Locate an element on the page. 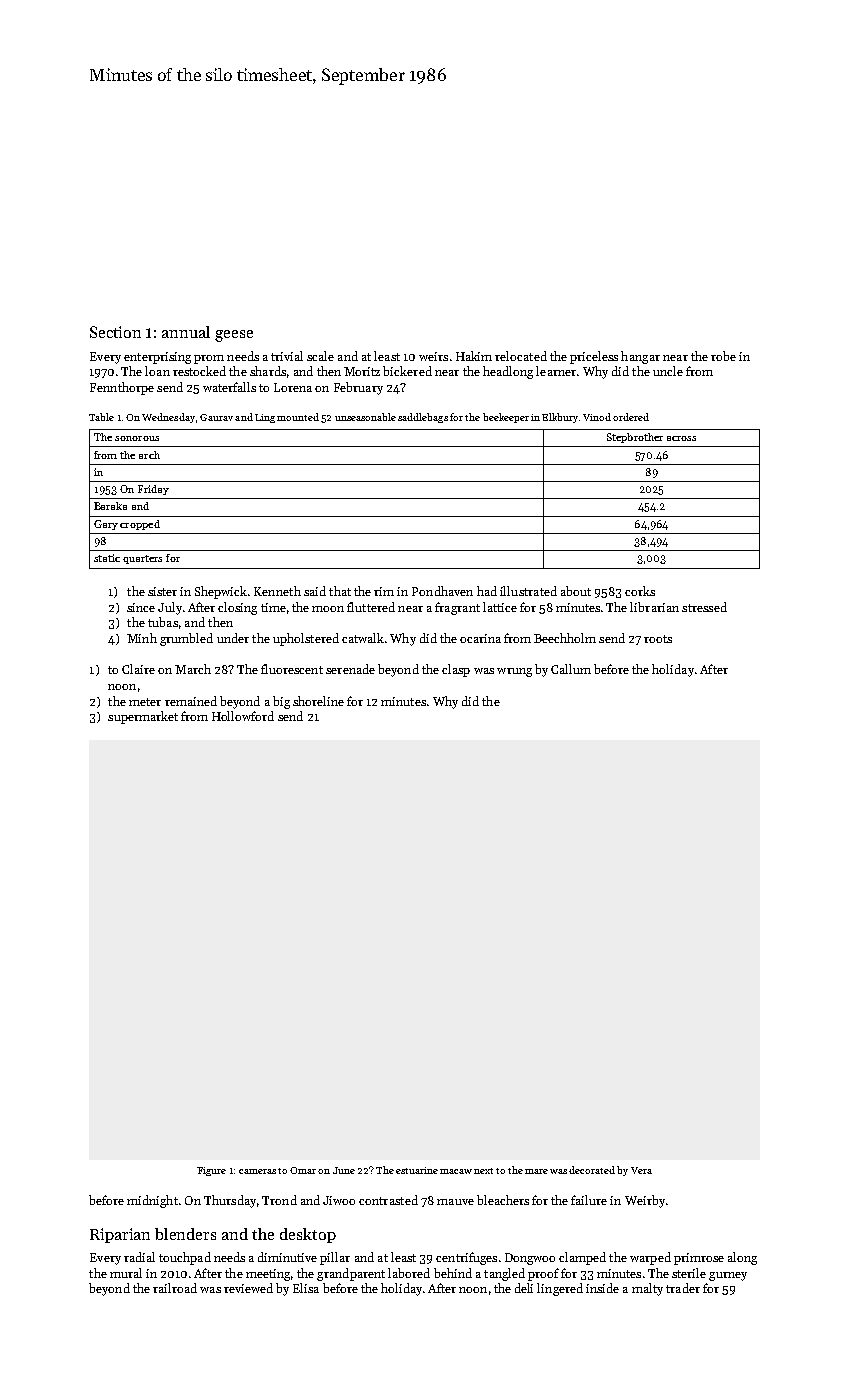  robe is located at coordinates (723, 356).
